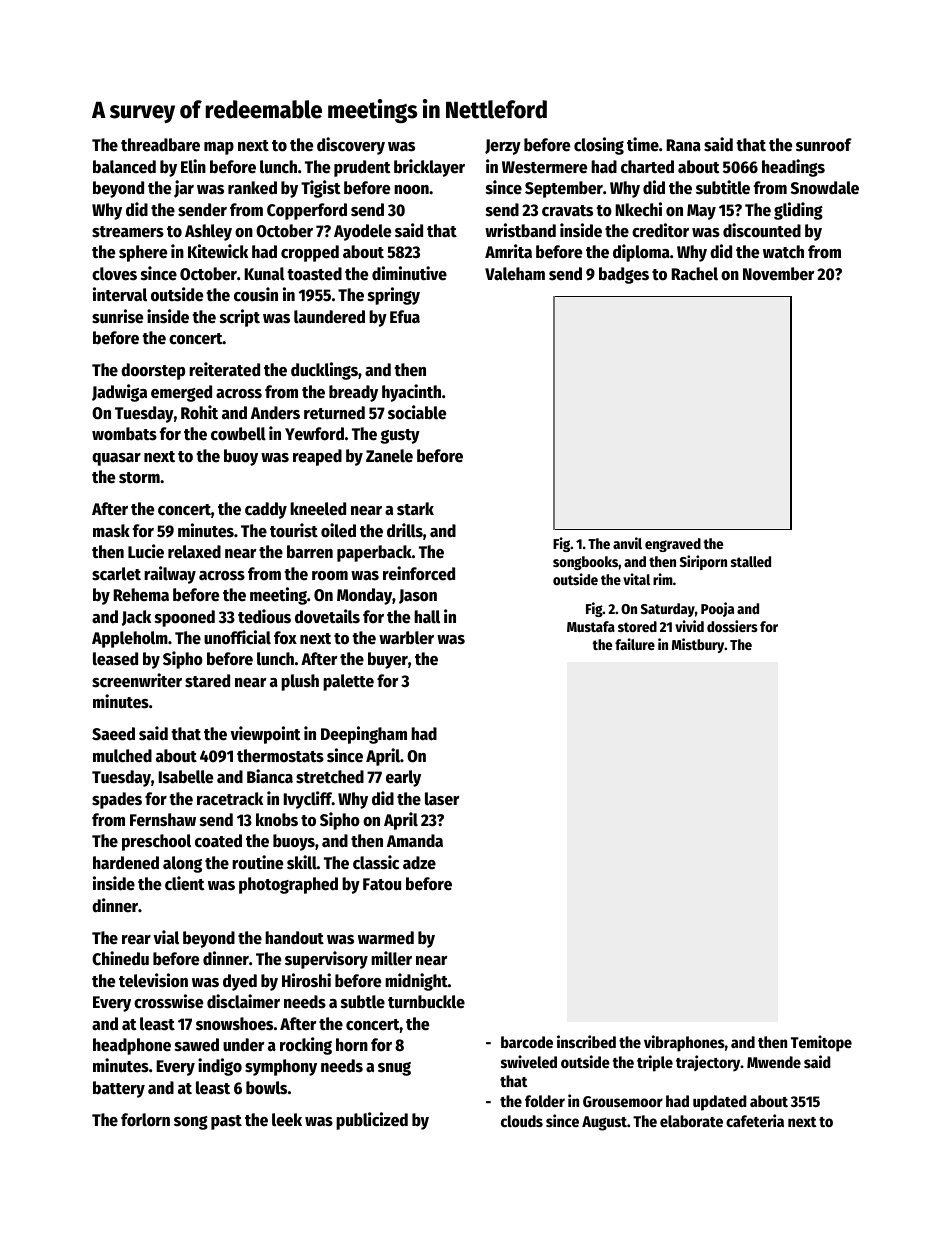 The height and width of the page is (1233, 952). Describe the element at coordinates (417, 412) in the page. I see `sociable` at that location.
